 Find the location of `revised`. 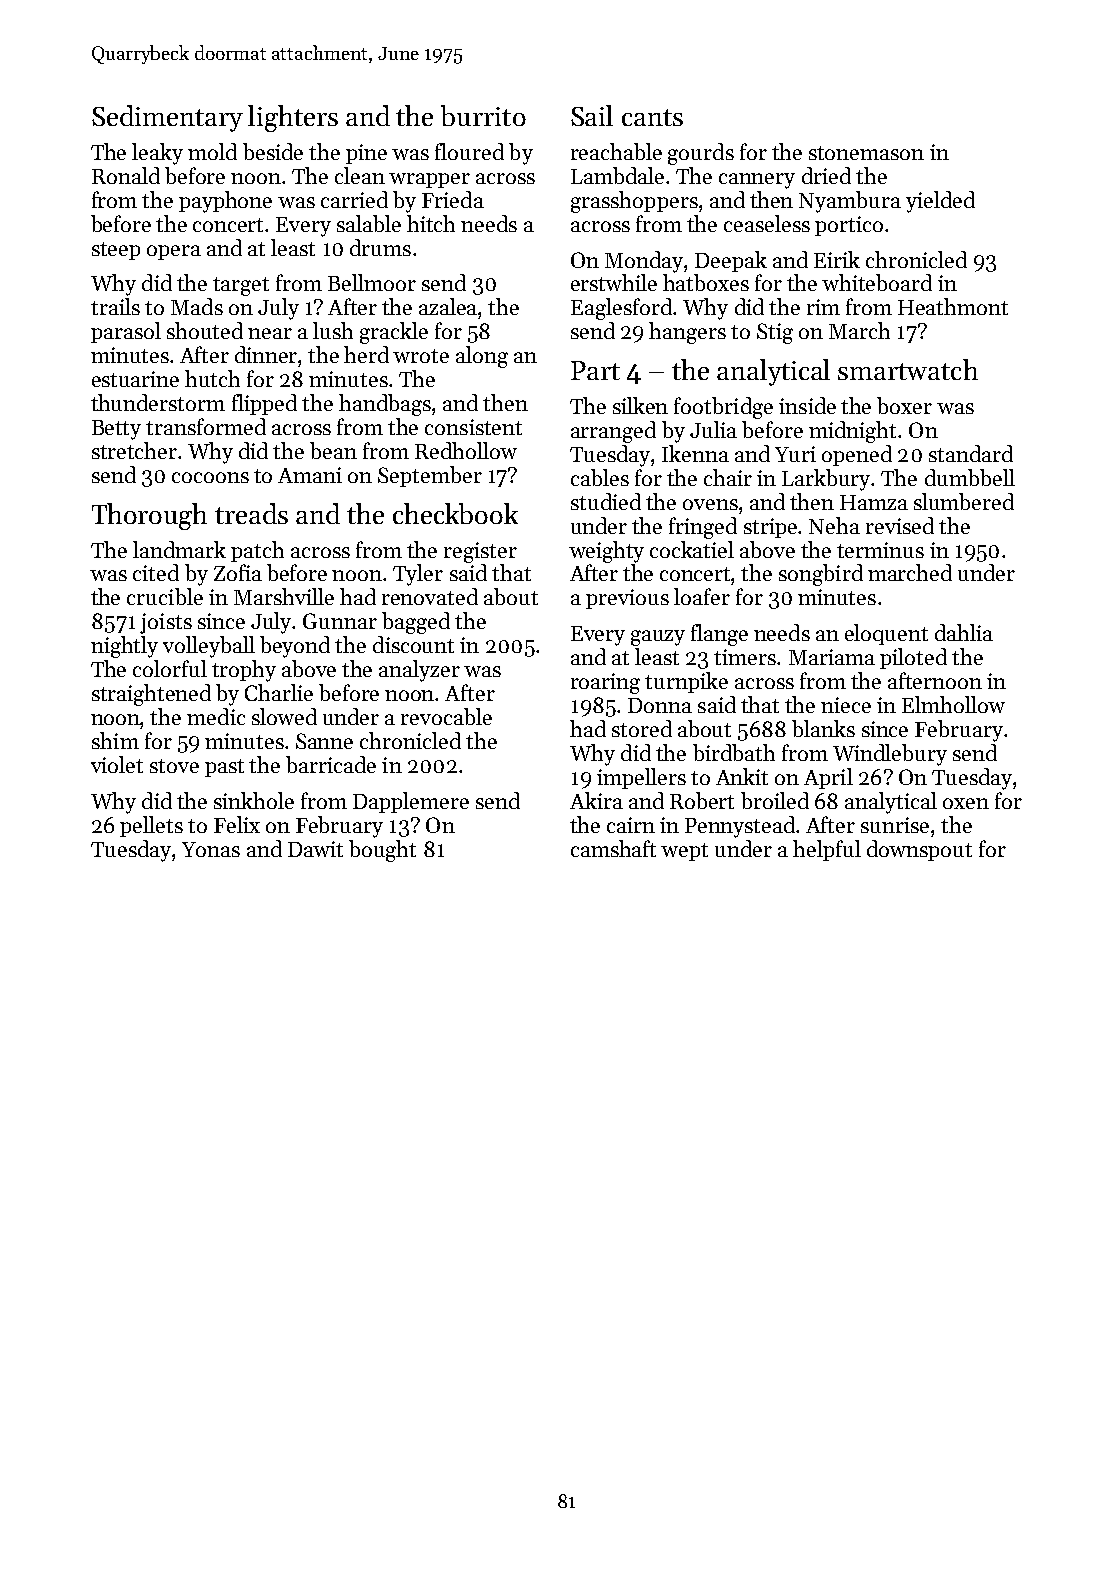

revised is located at coordinates (900, 525).
